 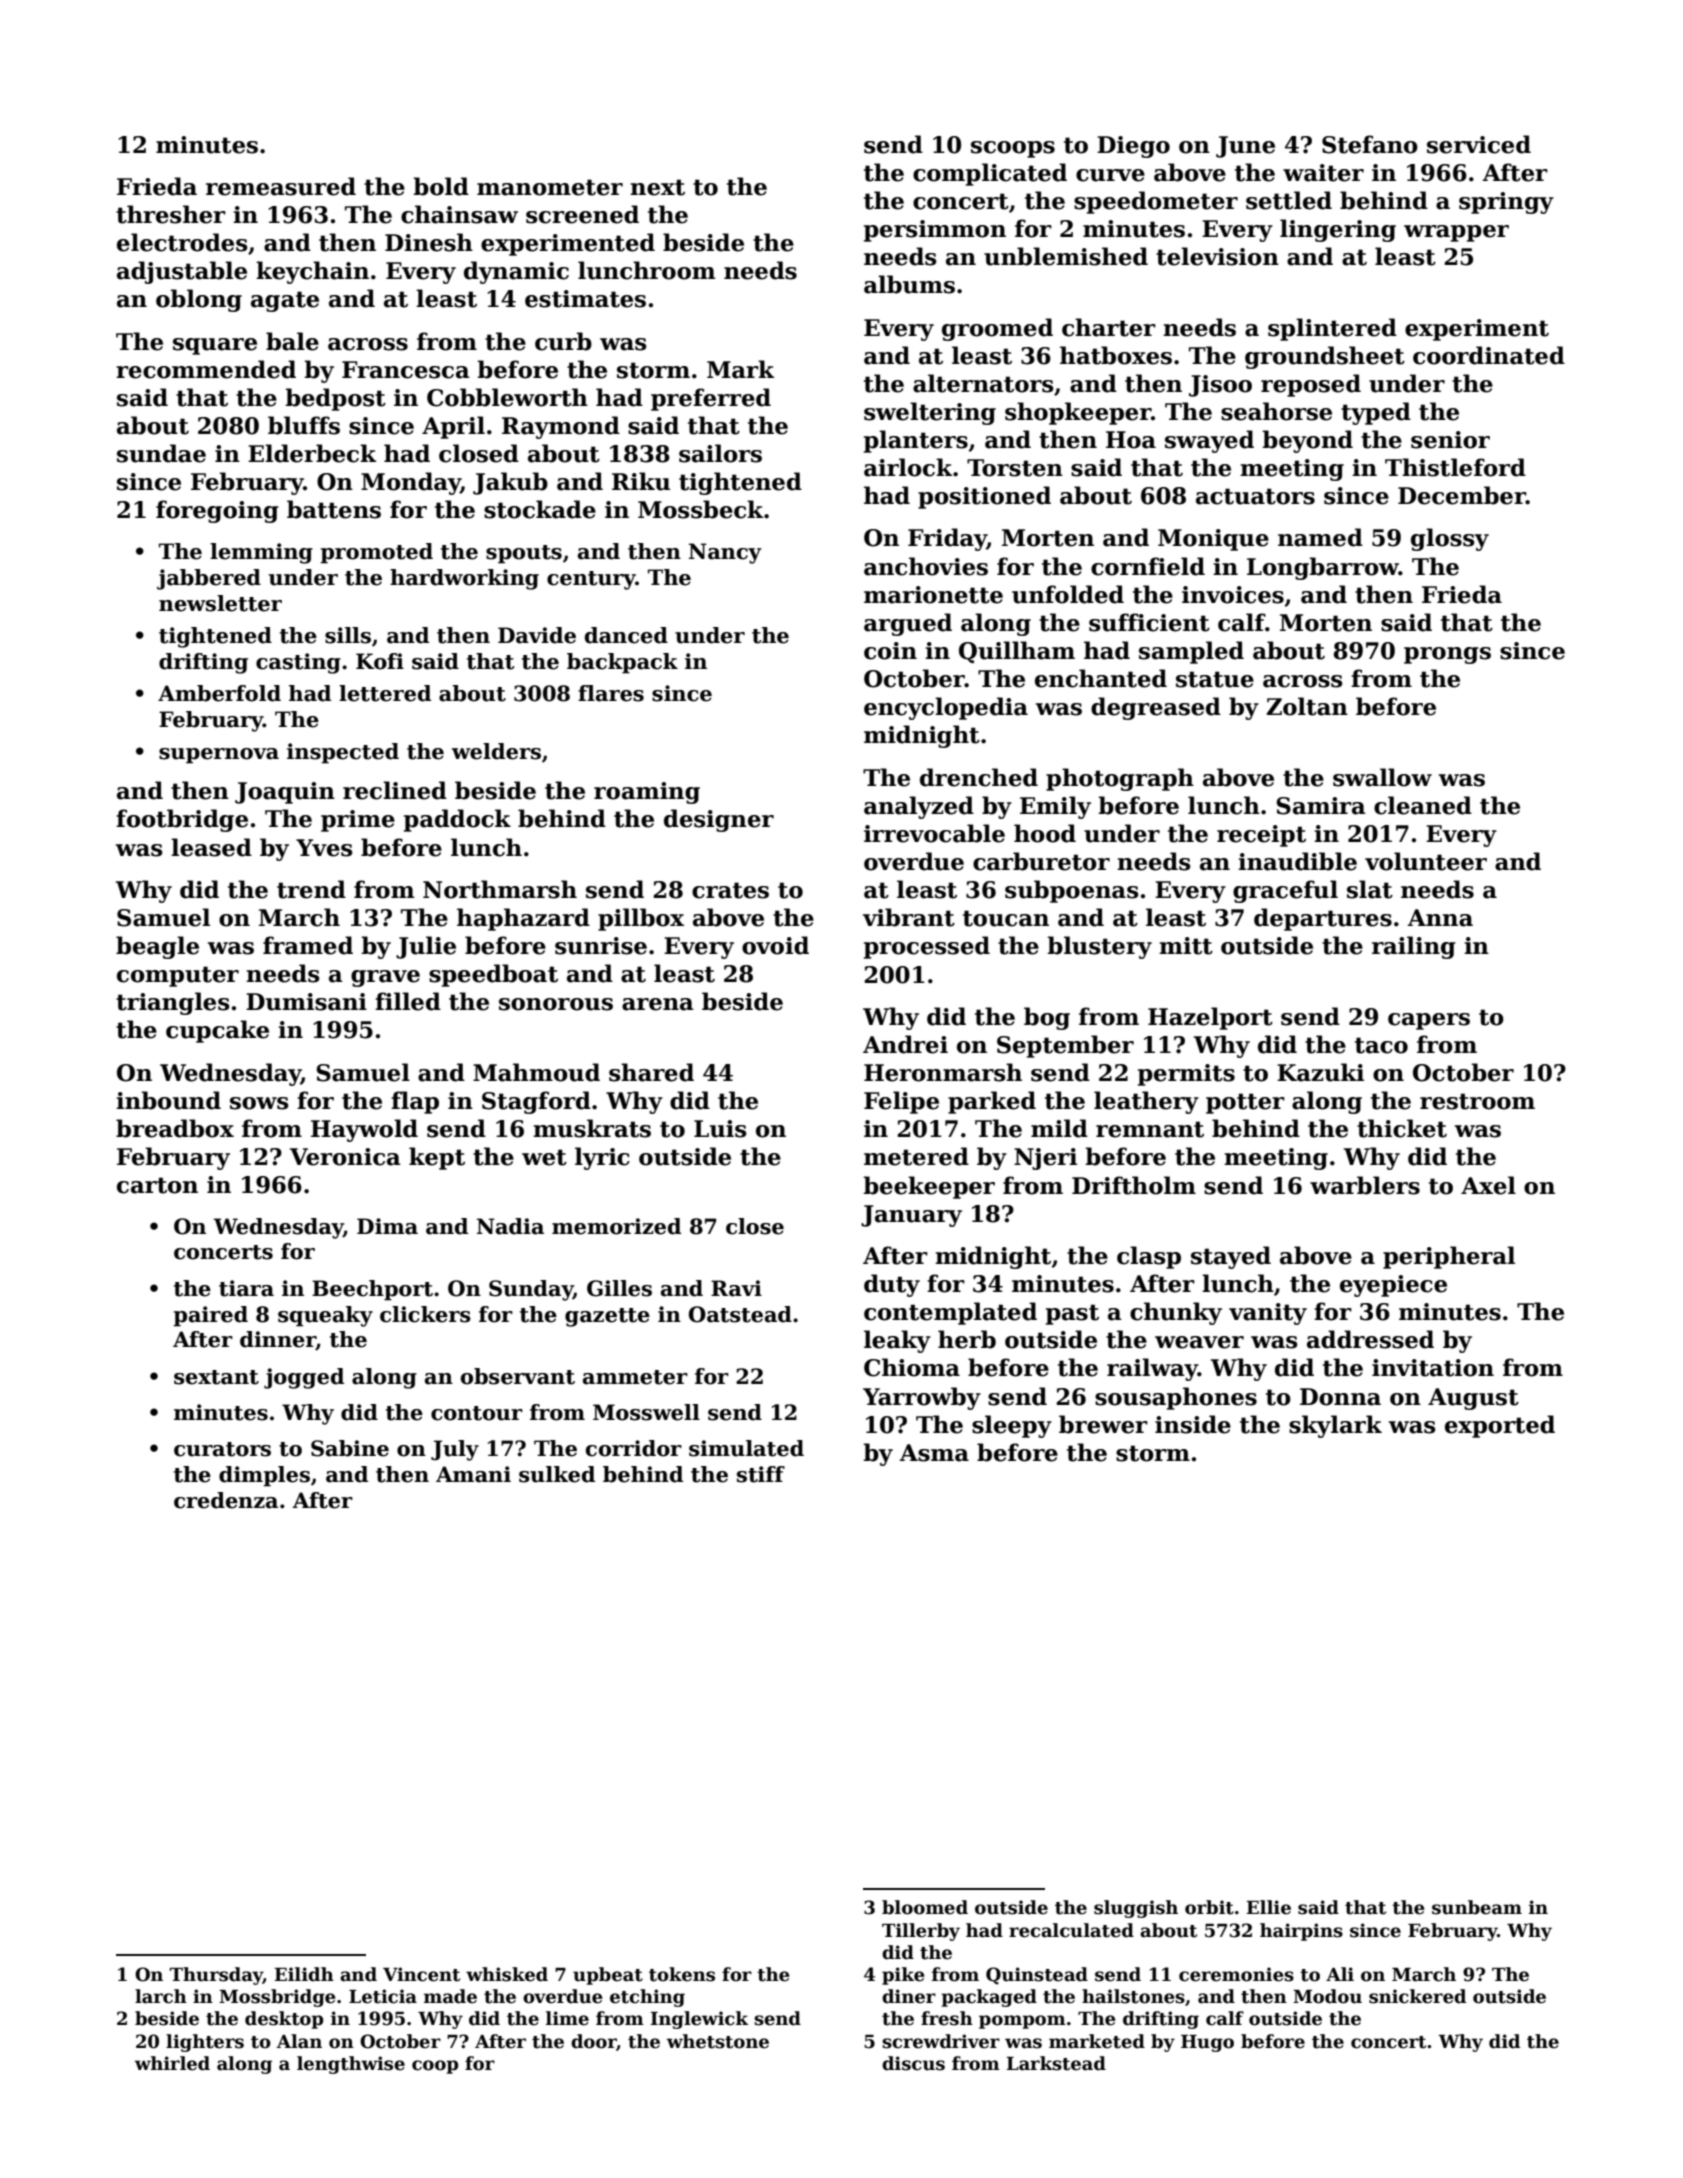 I want to click on skylark, so click(x=1335, y=1426).
